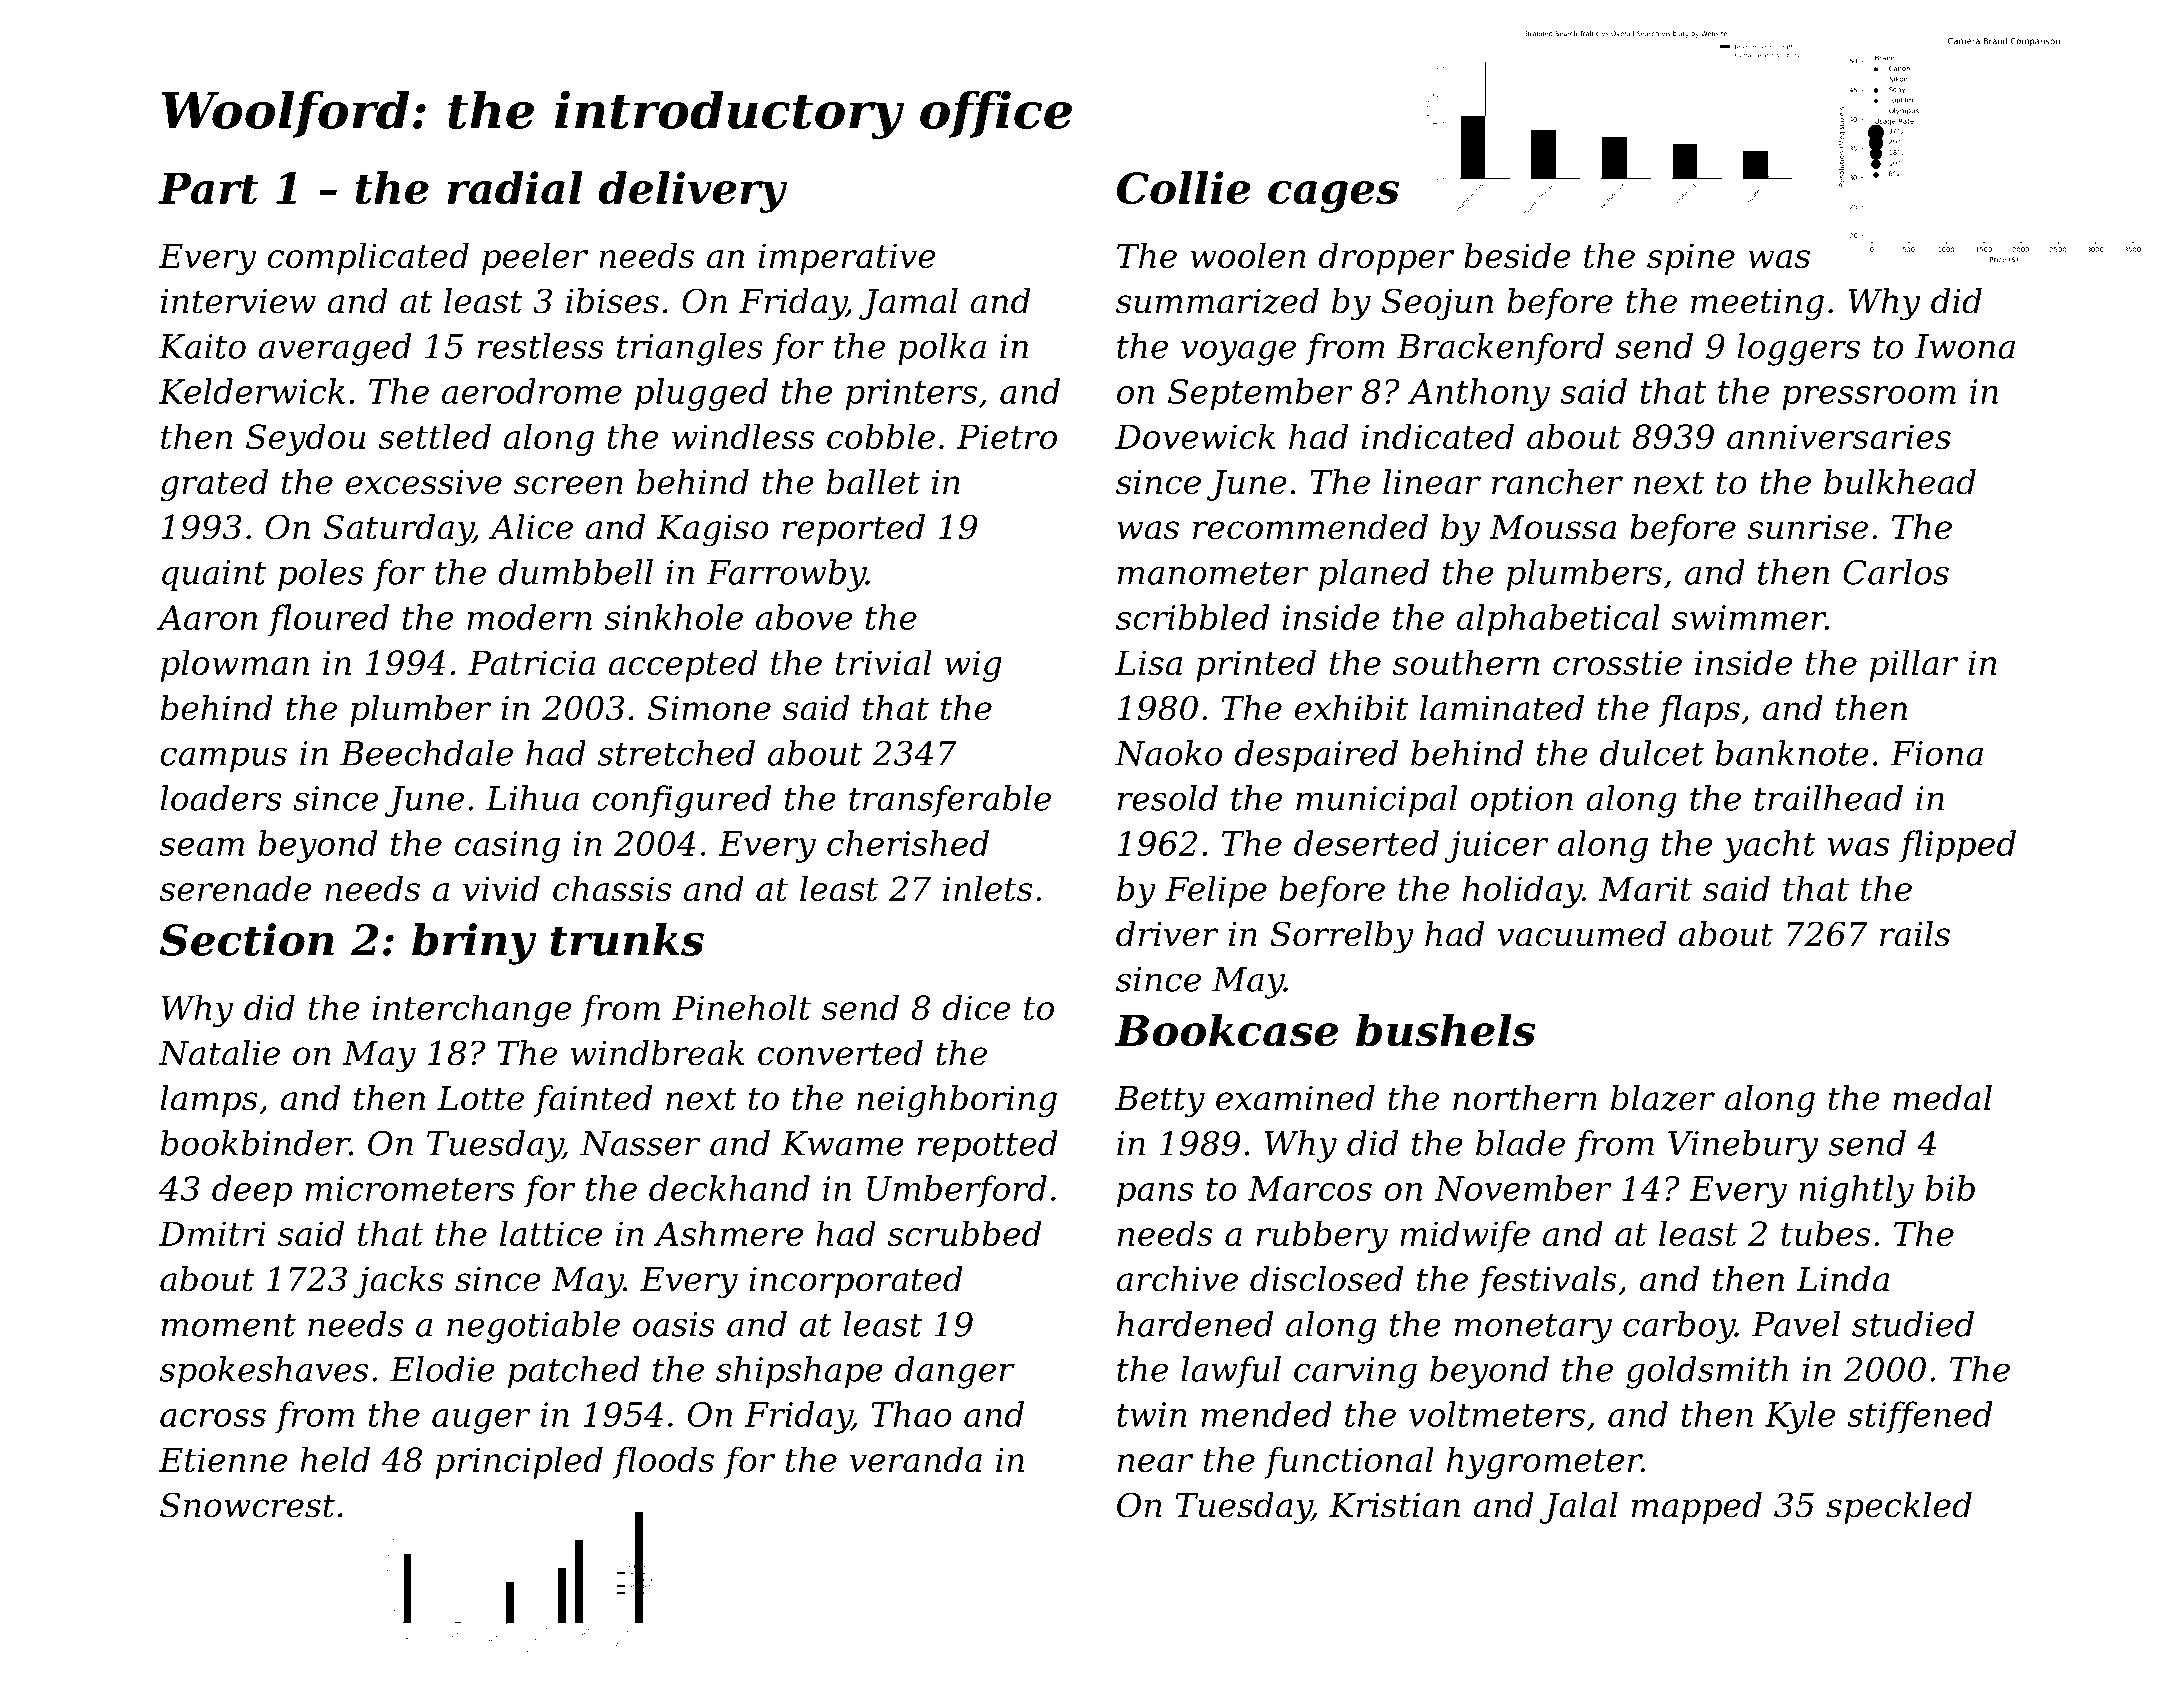 Image resolution: width=2178 pixels, height=1683 pixels. Describe the element at coordinates (247, 1505) in the document. I see `Snowcrest` at that location.
